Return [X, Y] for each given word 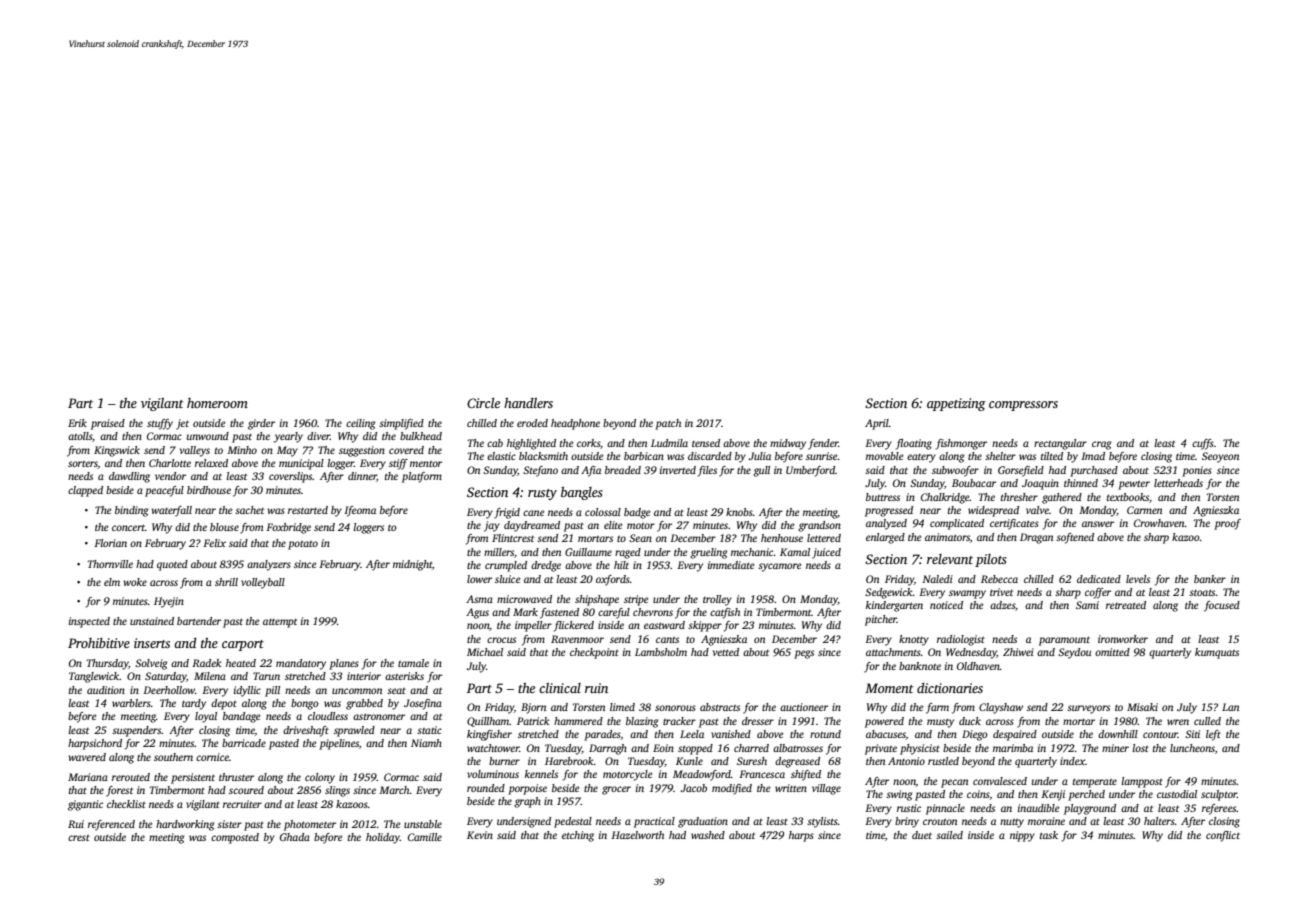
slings [337, 791]
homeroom [217, 403]
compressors [1023, 406]
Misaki [1142, 707]
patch [668, 424]
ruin [596, 688]
